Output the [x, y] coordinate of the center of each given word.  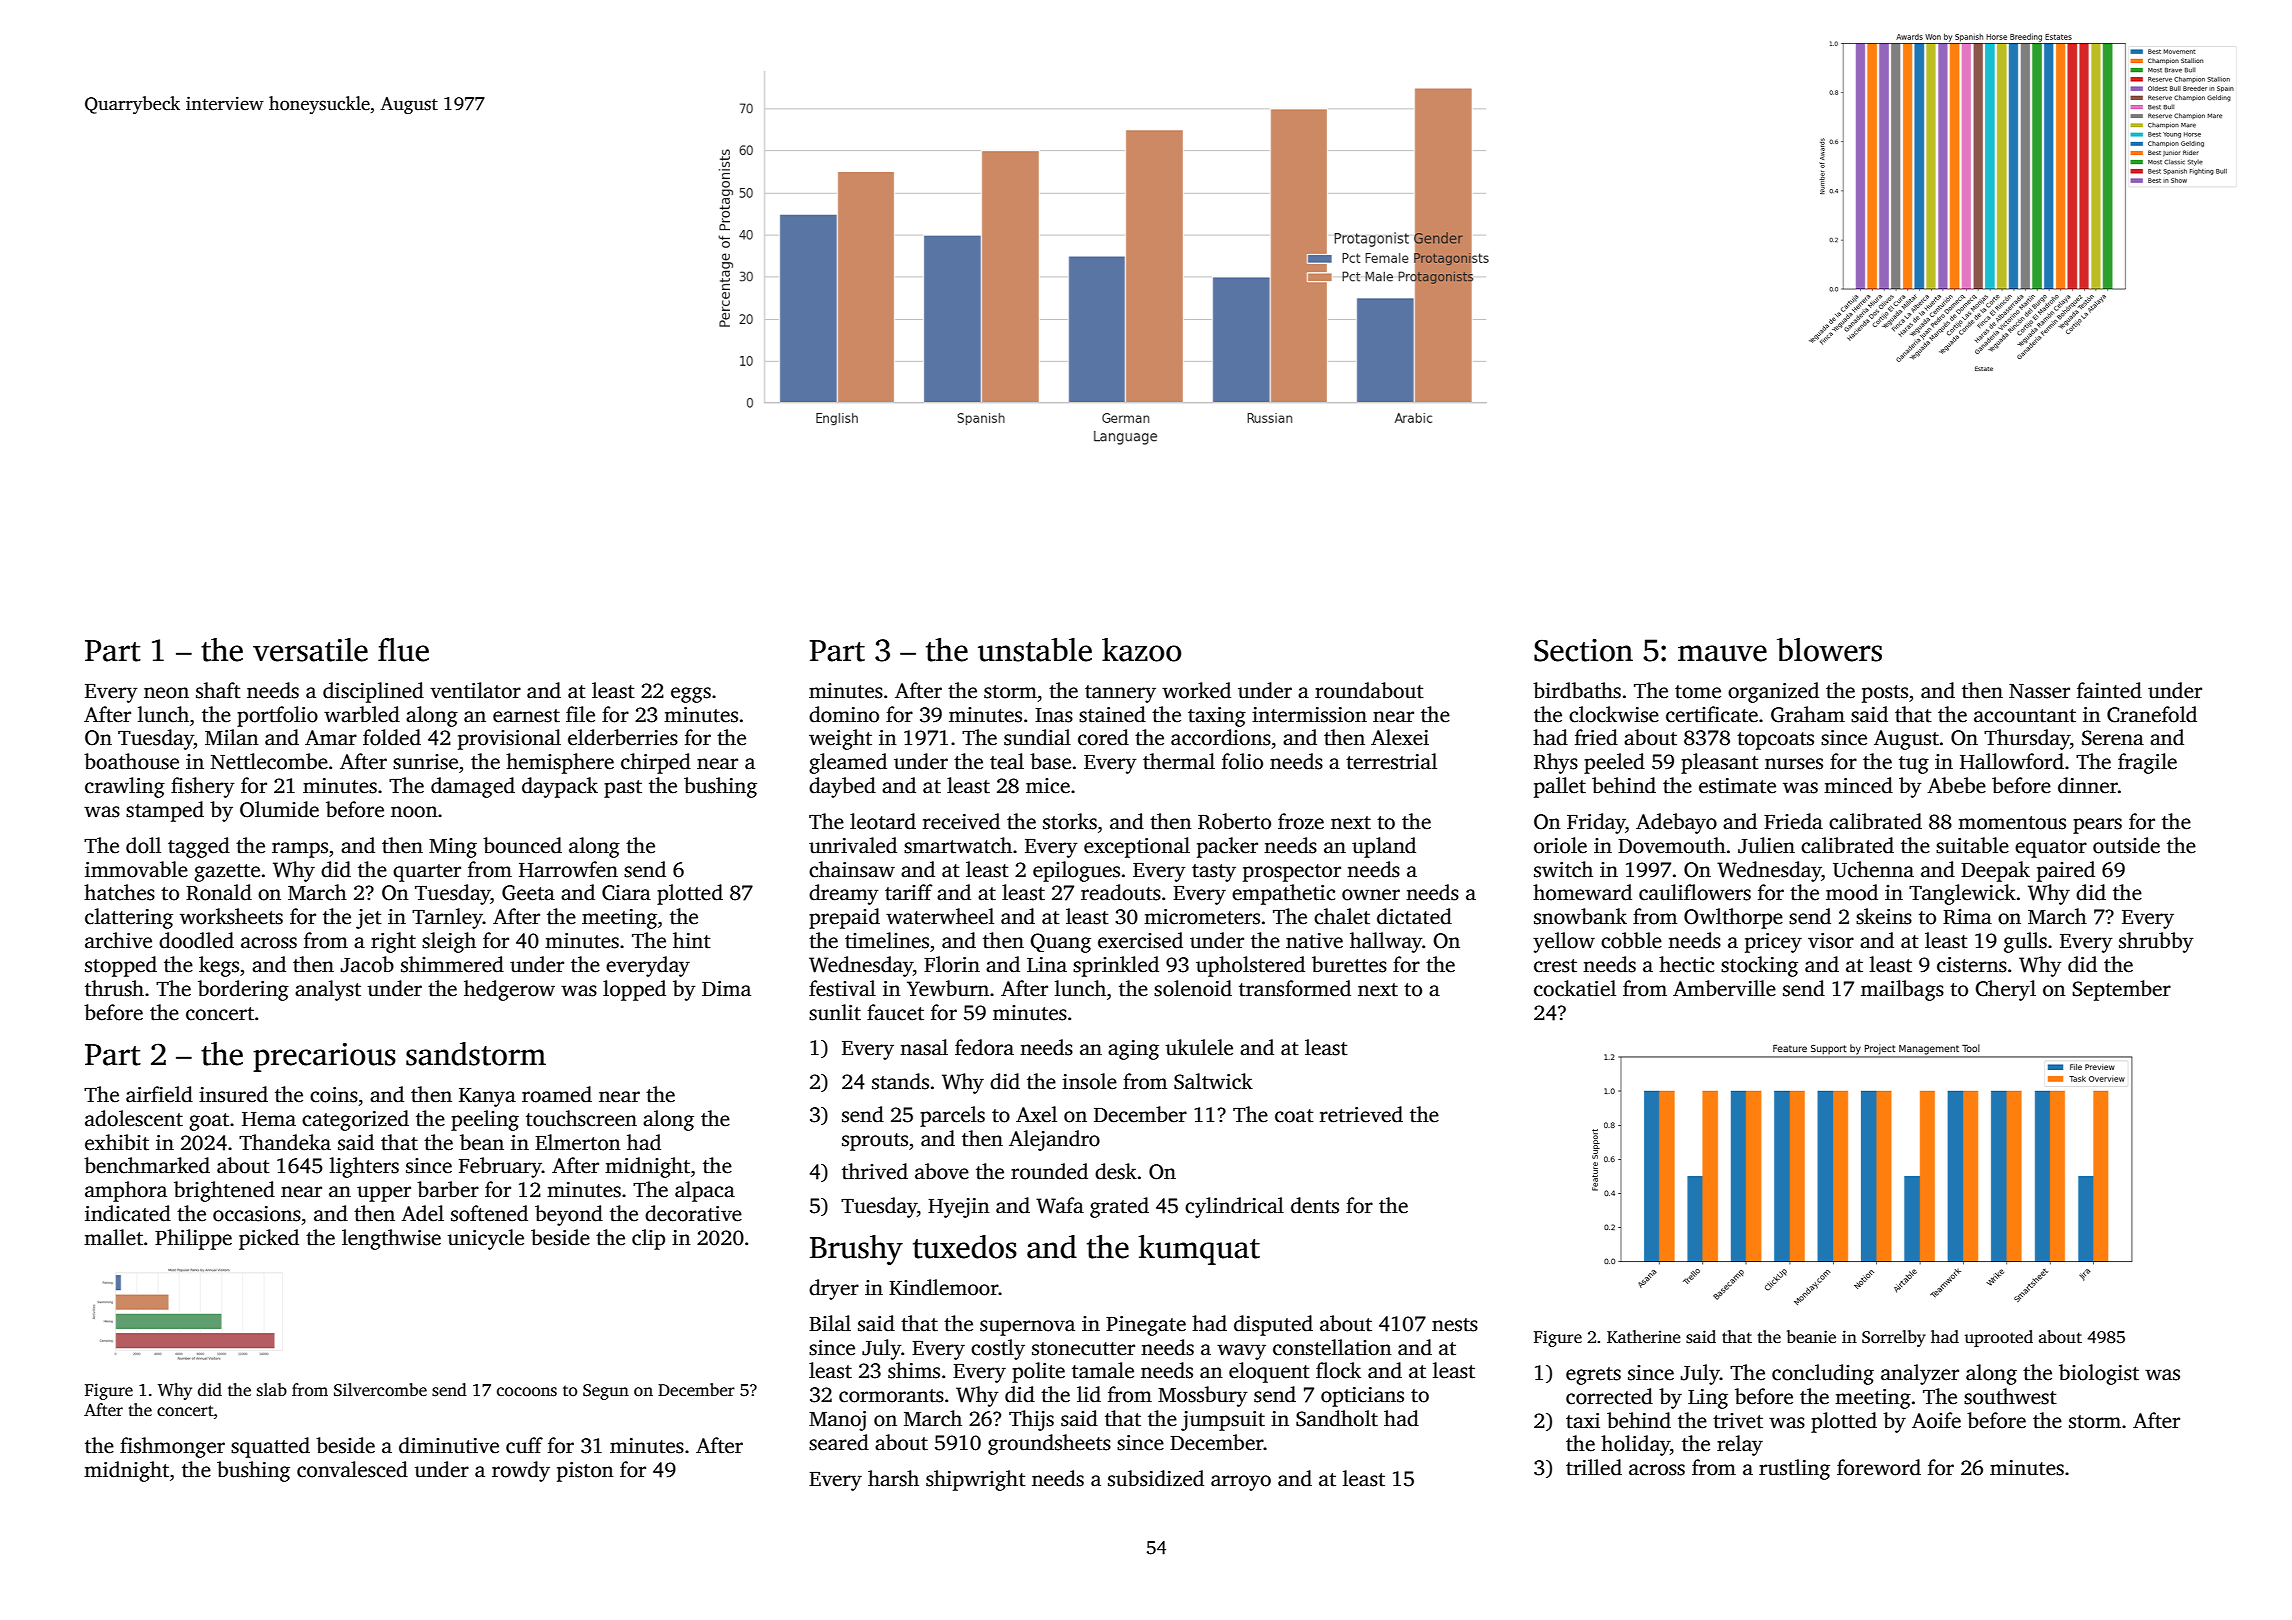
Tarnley [447, 918]
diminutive [449, 1445]
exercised [1140, 940]
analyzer [1920, 1374]
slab [272, 1390]
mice [1048, 786]
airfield [159, 1094]
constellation [1332, 1347]
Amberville [1724, 988]
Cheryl [2005, 990]
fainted [2109, 690]
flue [403, 650]
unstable [1035, 650]
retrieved [1361, 1114]
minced [1858, 785]
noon [414, 812]
